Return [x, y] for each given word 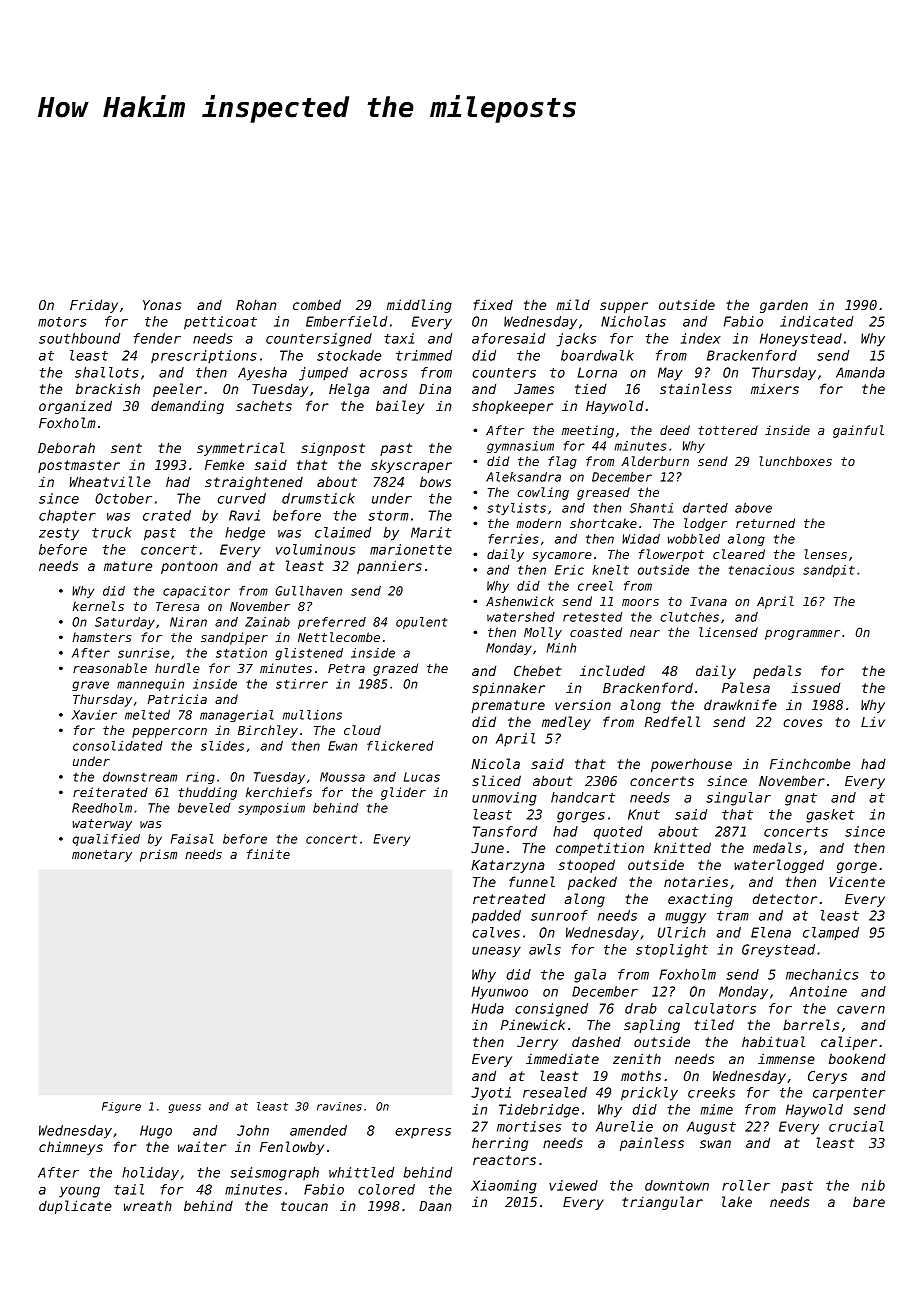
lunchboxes [795, 461]
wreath [148, 1205]
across [383, 374]
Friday [94, 306]
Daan [435, 1206]
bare [869, 1201]
